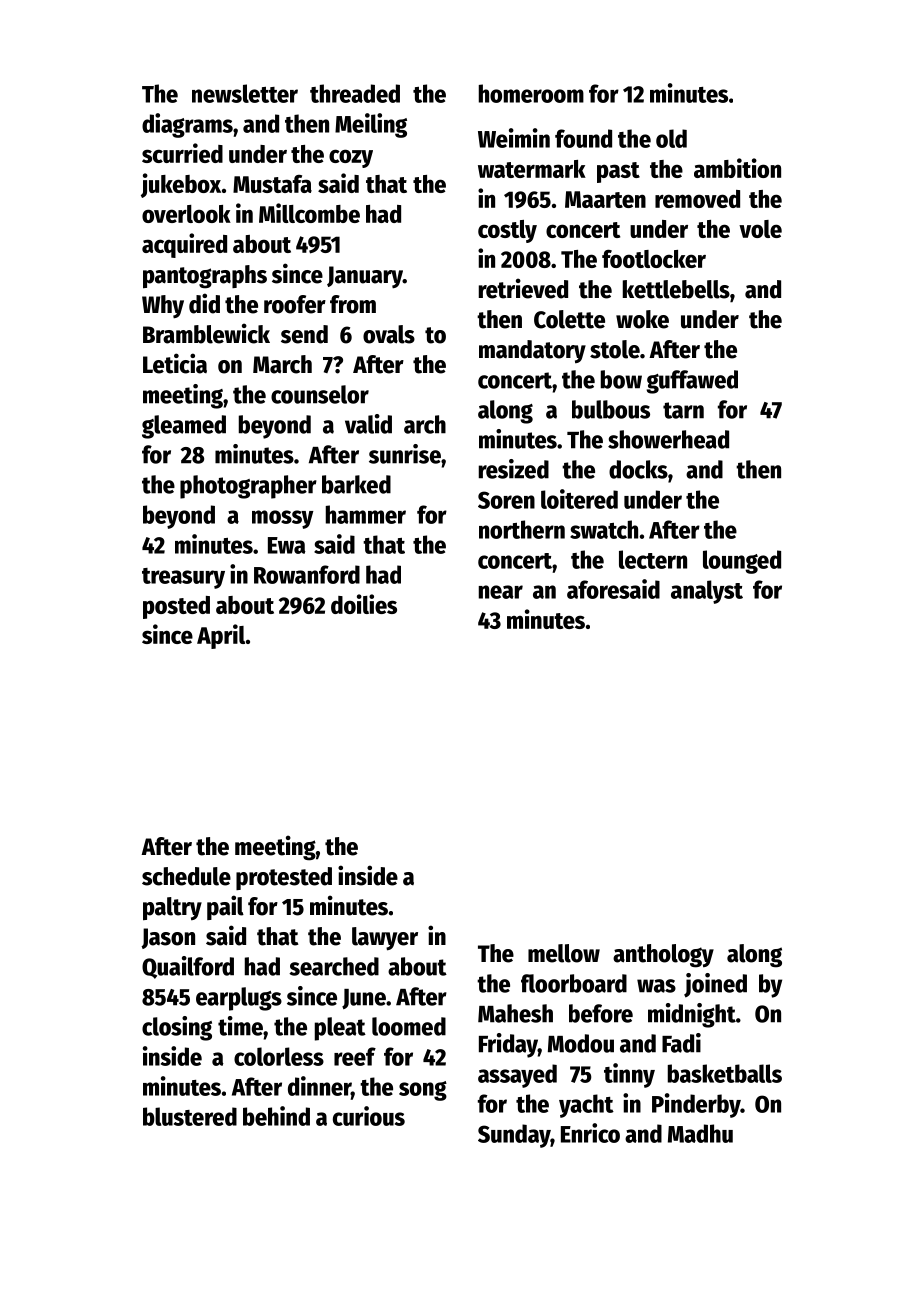 This document has height=1311, width=924. What do you see at coordinates (181, 185) in the document?
I see `jukebox` at bounding box center [181, 185].
